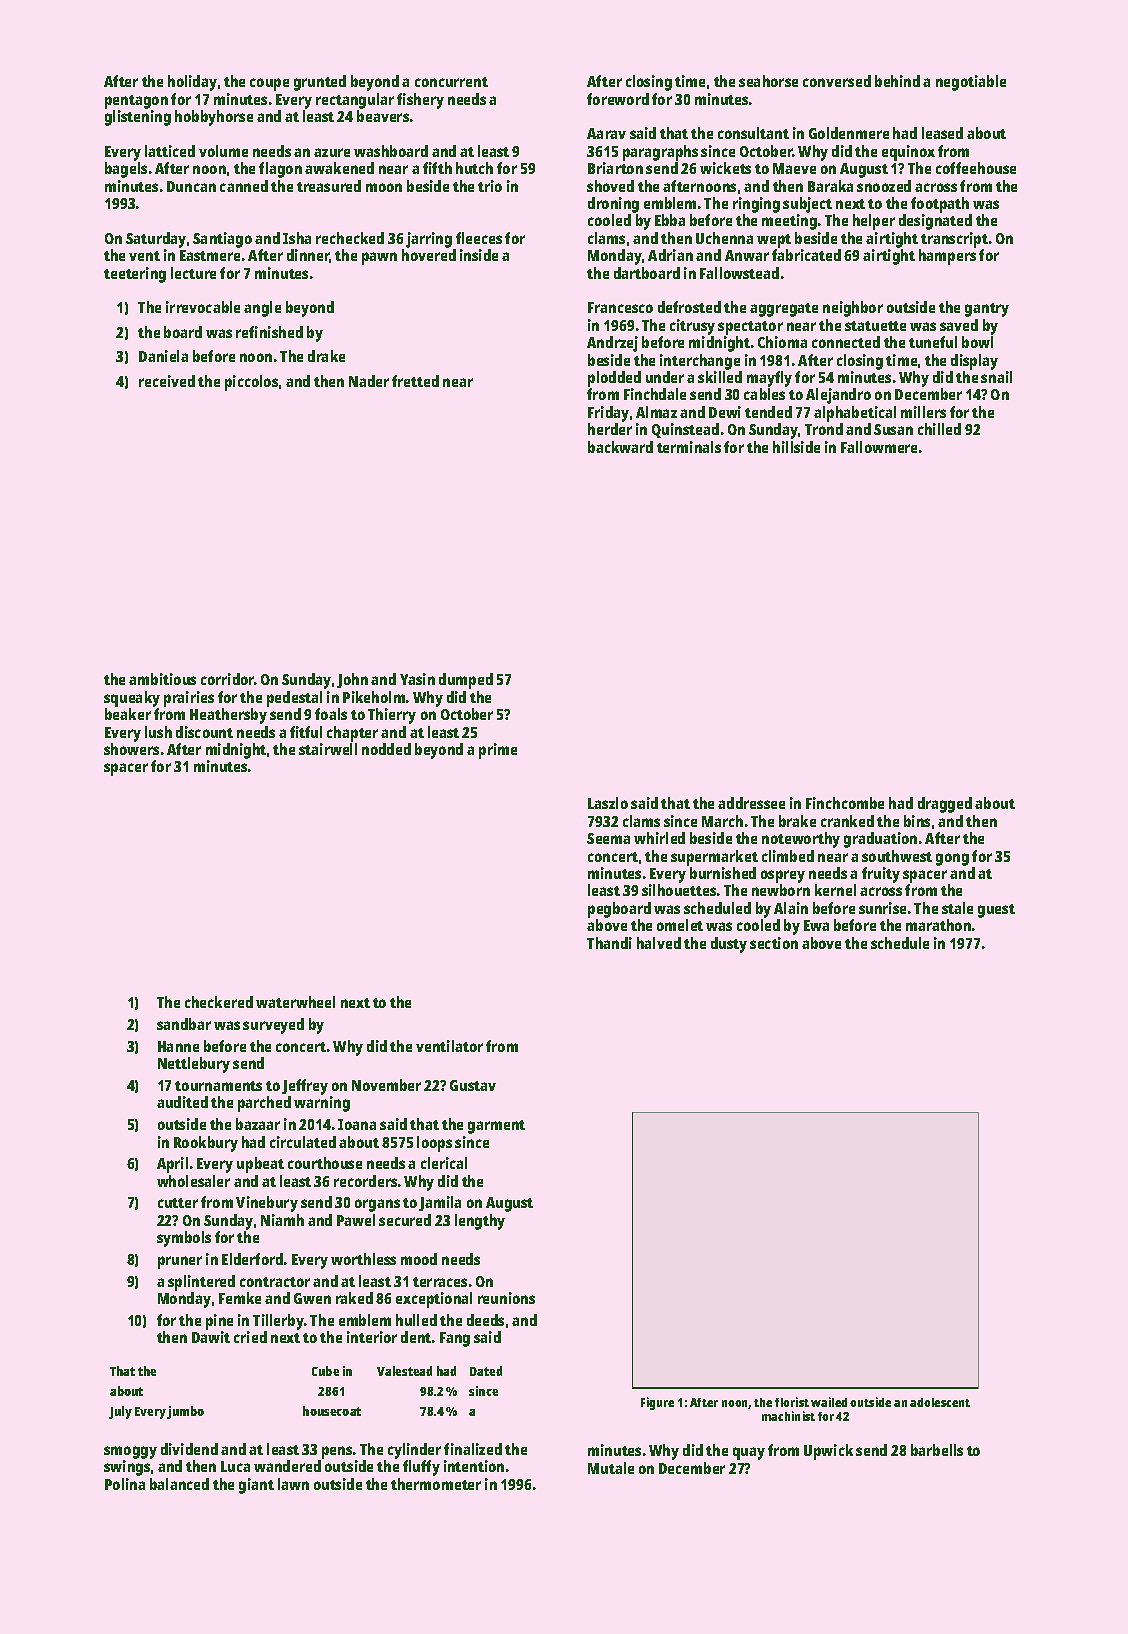 The width and height of the document is (1128, 1634). I want to click on prime, so click(498, 751).
